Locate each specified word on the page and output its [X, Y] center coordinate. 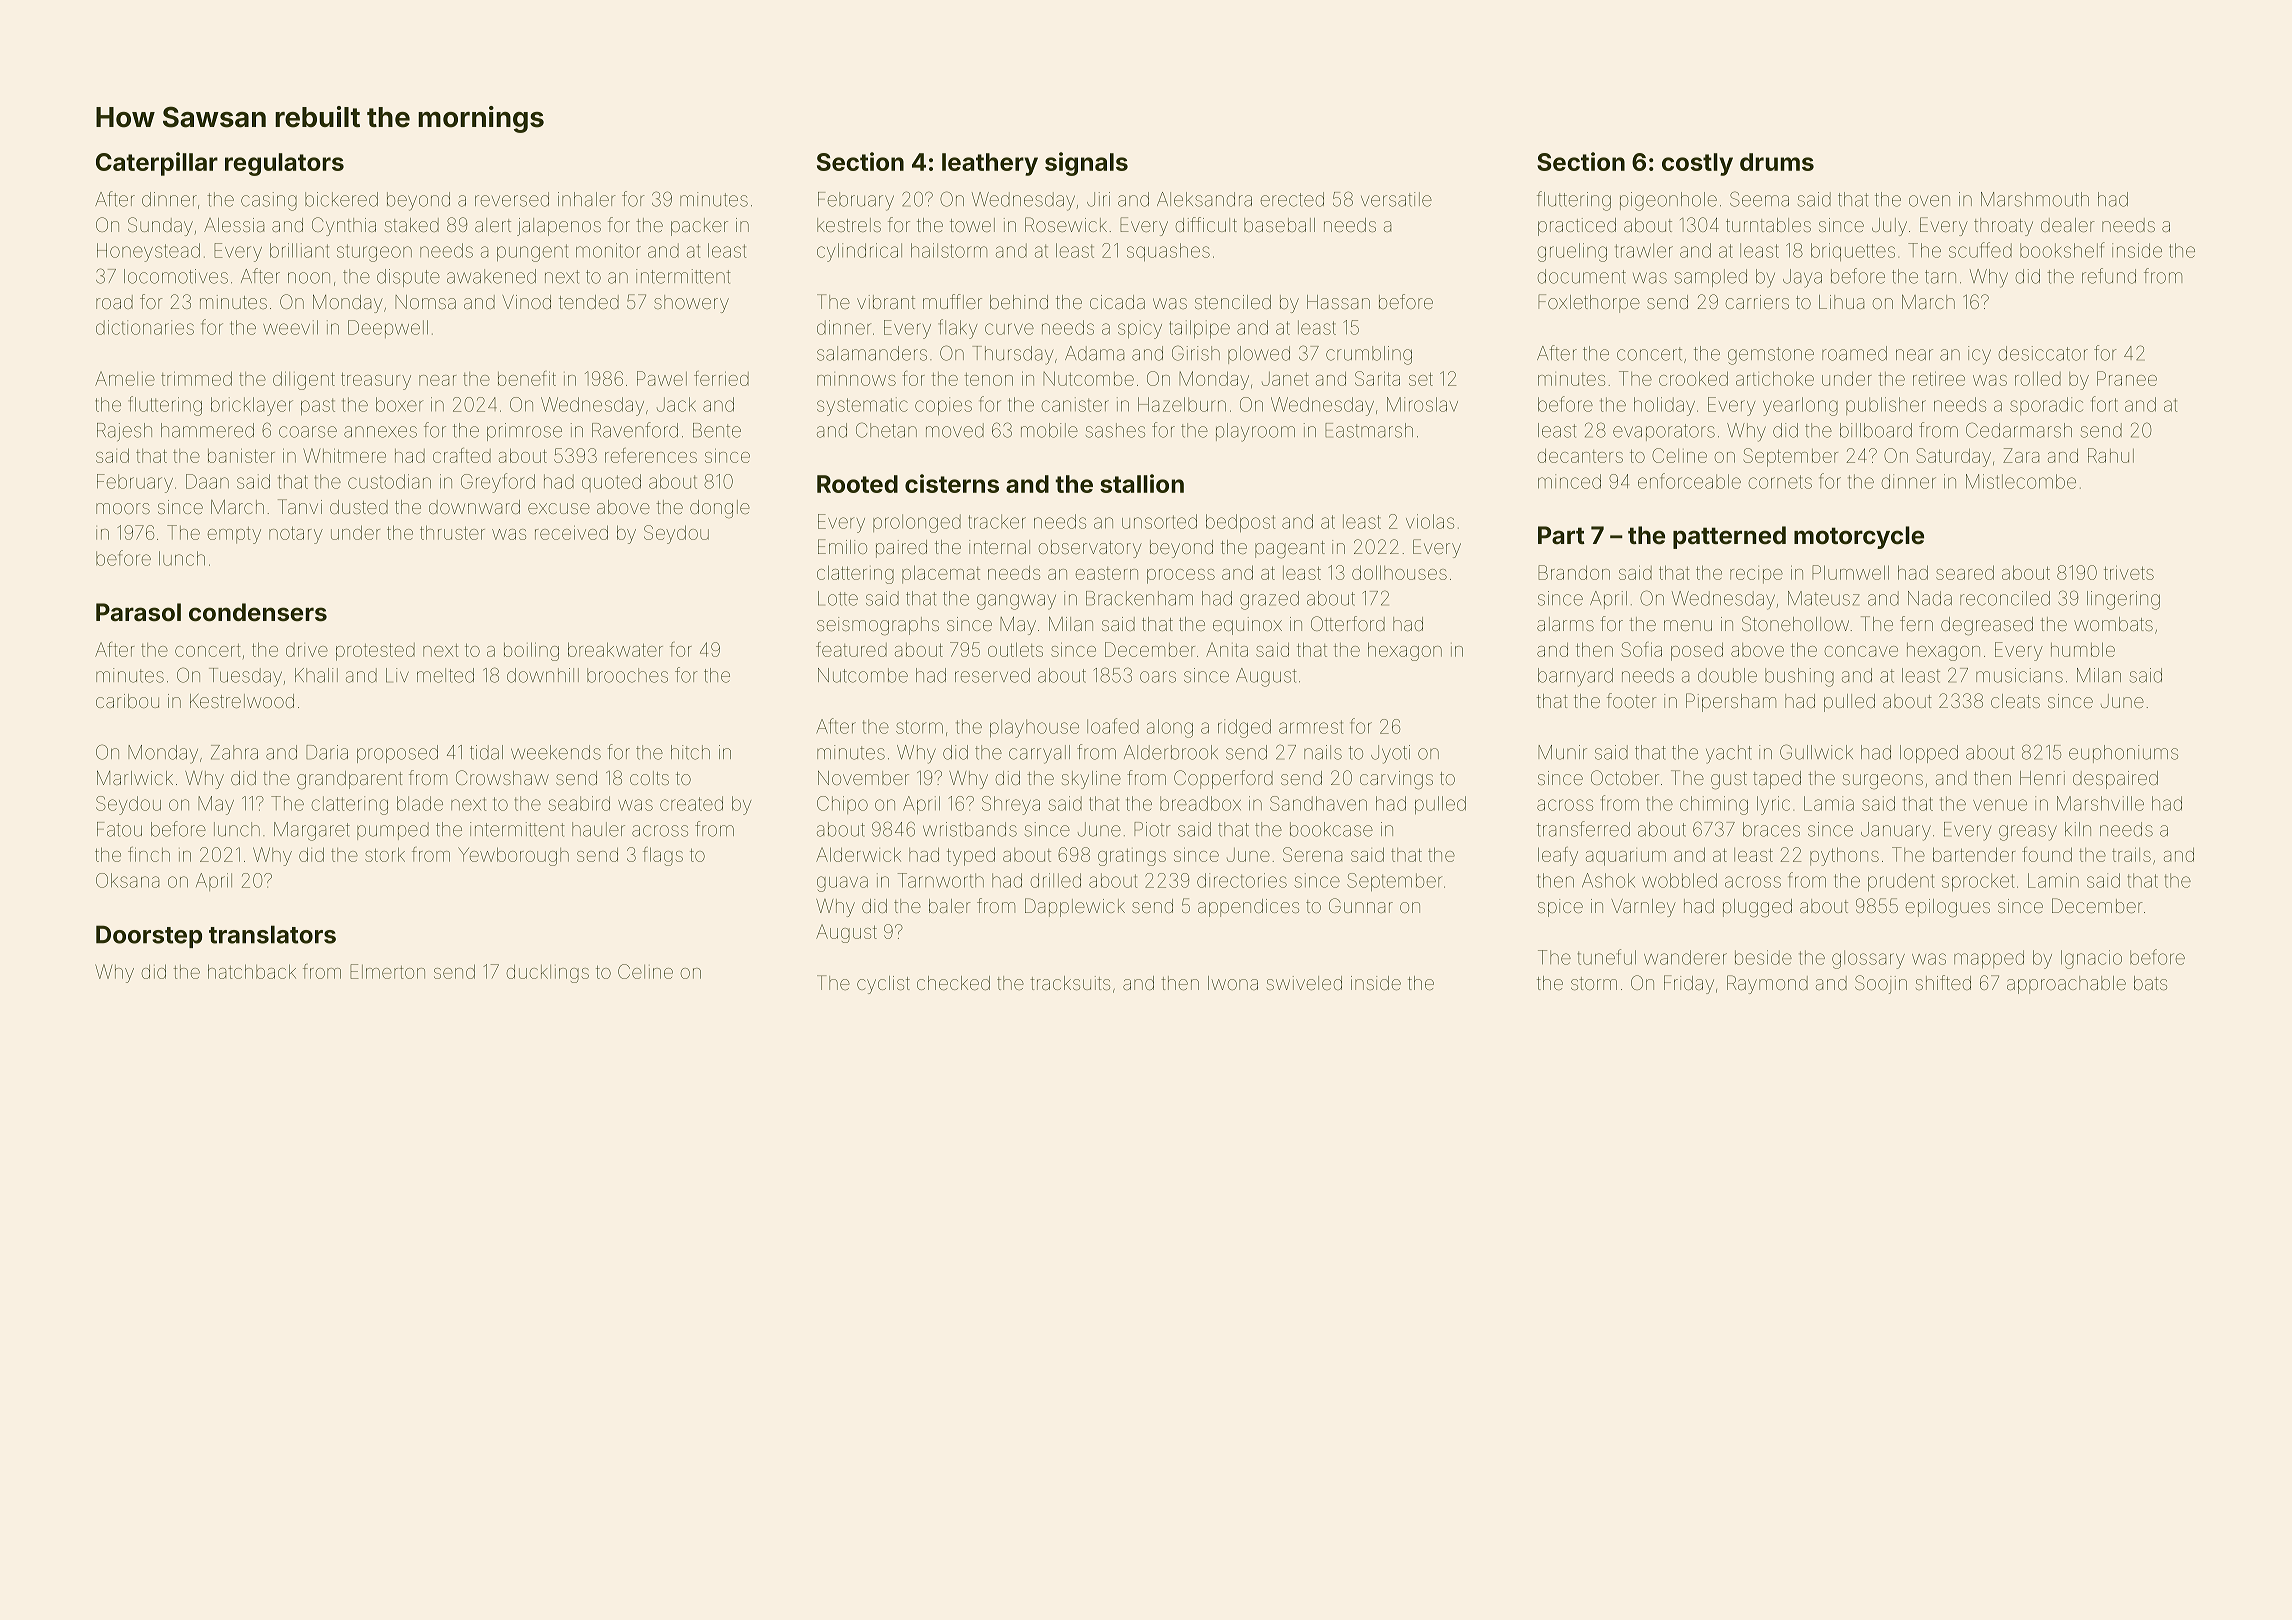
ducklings [548, 974]
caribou [127, 701]
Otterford [1348, 623]
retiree [1939, 378]
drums [1777, 162]
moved [955, 430]
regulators [284, 164]
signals [1086, 164]
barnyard [1575, 677]
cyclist [883, 985]
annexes [380, 432]
